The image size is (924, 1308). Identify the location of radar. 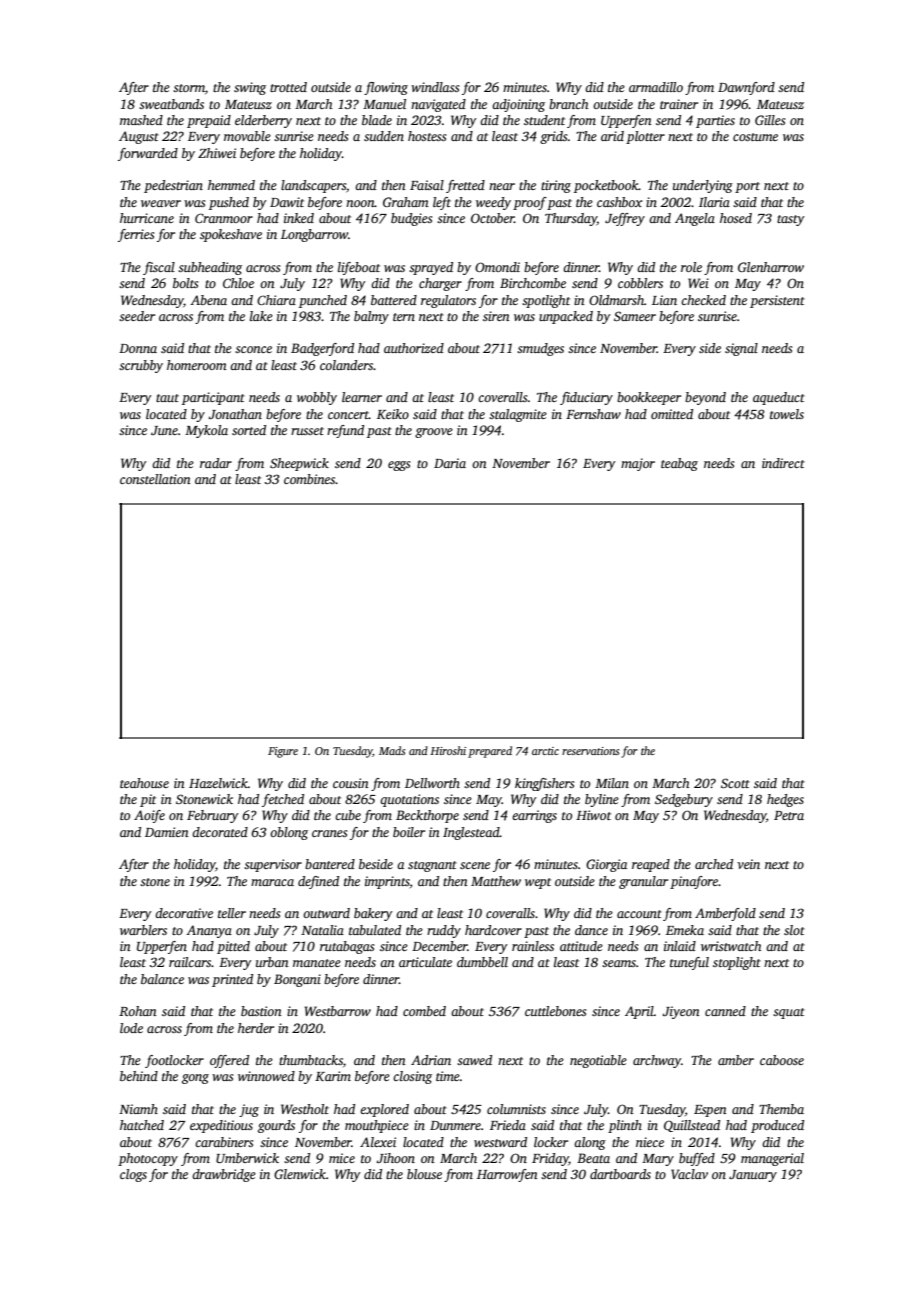
(216, 463).
